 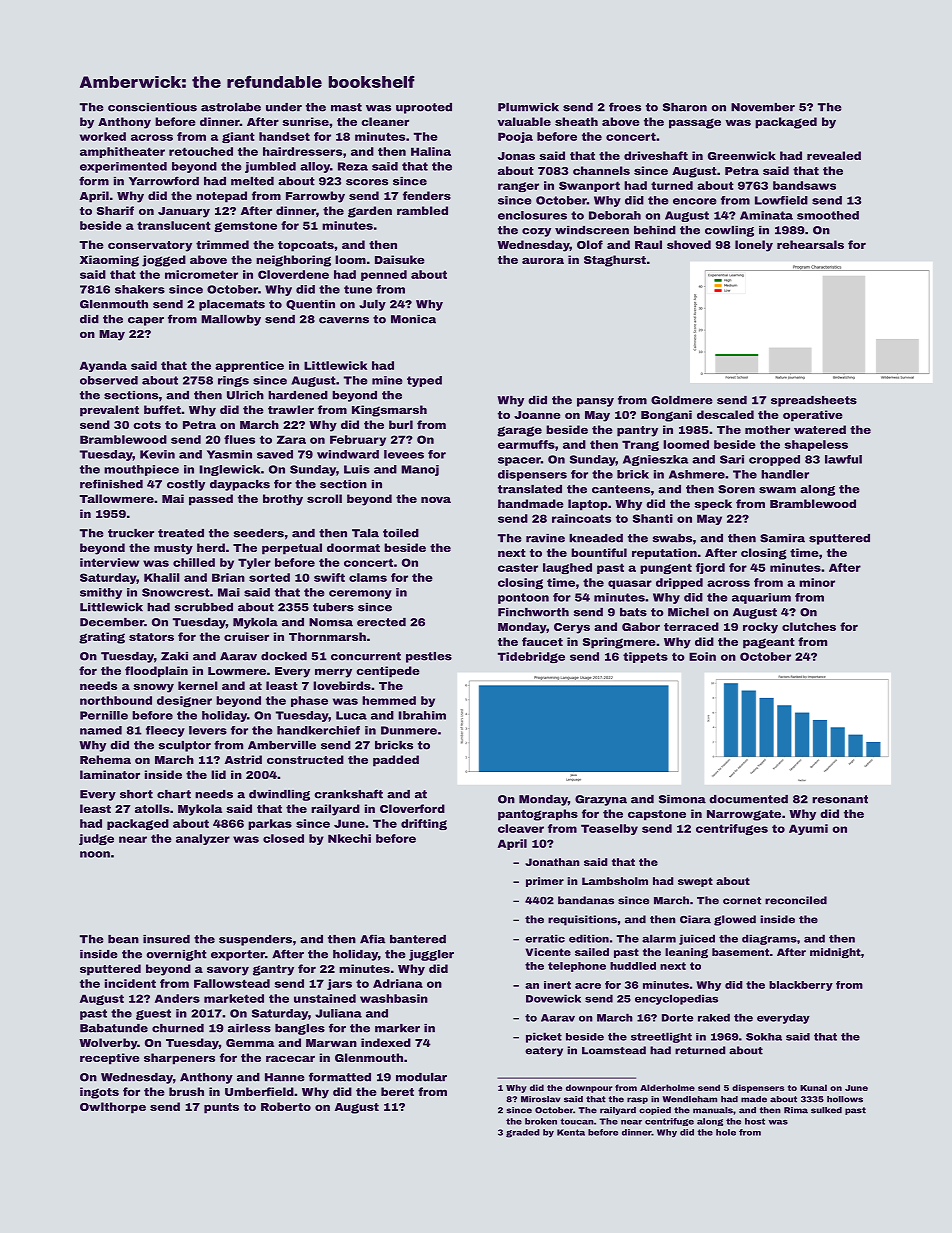 What do you see at coordinates (113, 1108) in the document?
I see `Owlthorpe` at bounding box center [113, 1108].
